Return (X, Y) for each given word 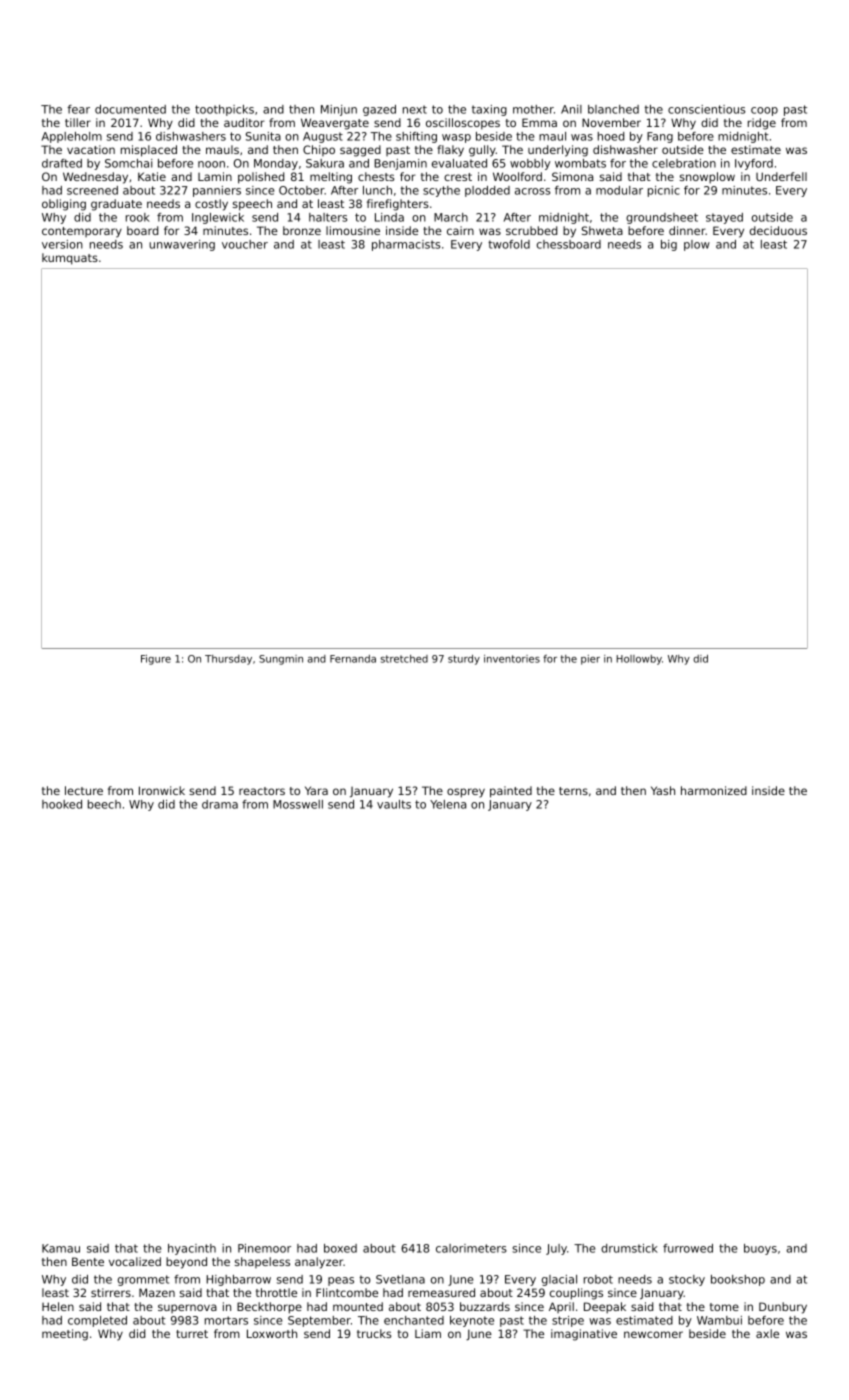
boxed (340, 1248)
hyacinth (192, 1249)
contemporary (82, 232)
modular (619, 190)
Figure (156, 660)
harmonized (714, 790)
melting (331, 178)
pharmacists (406, 245)
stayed (724, 218)
